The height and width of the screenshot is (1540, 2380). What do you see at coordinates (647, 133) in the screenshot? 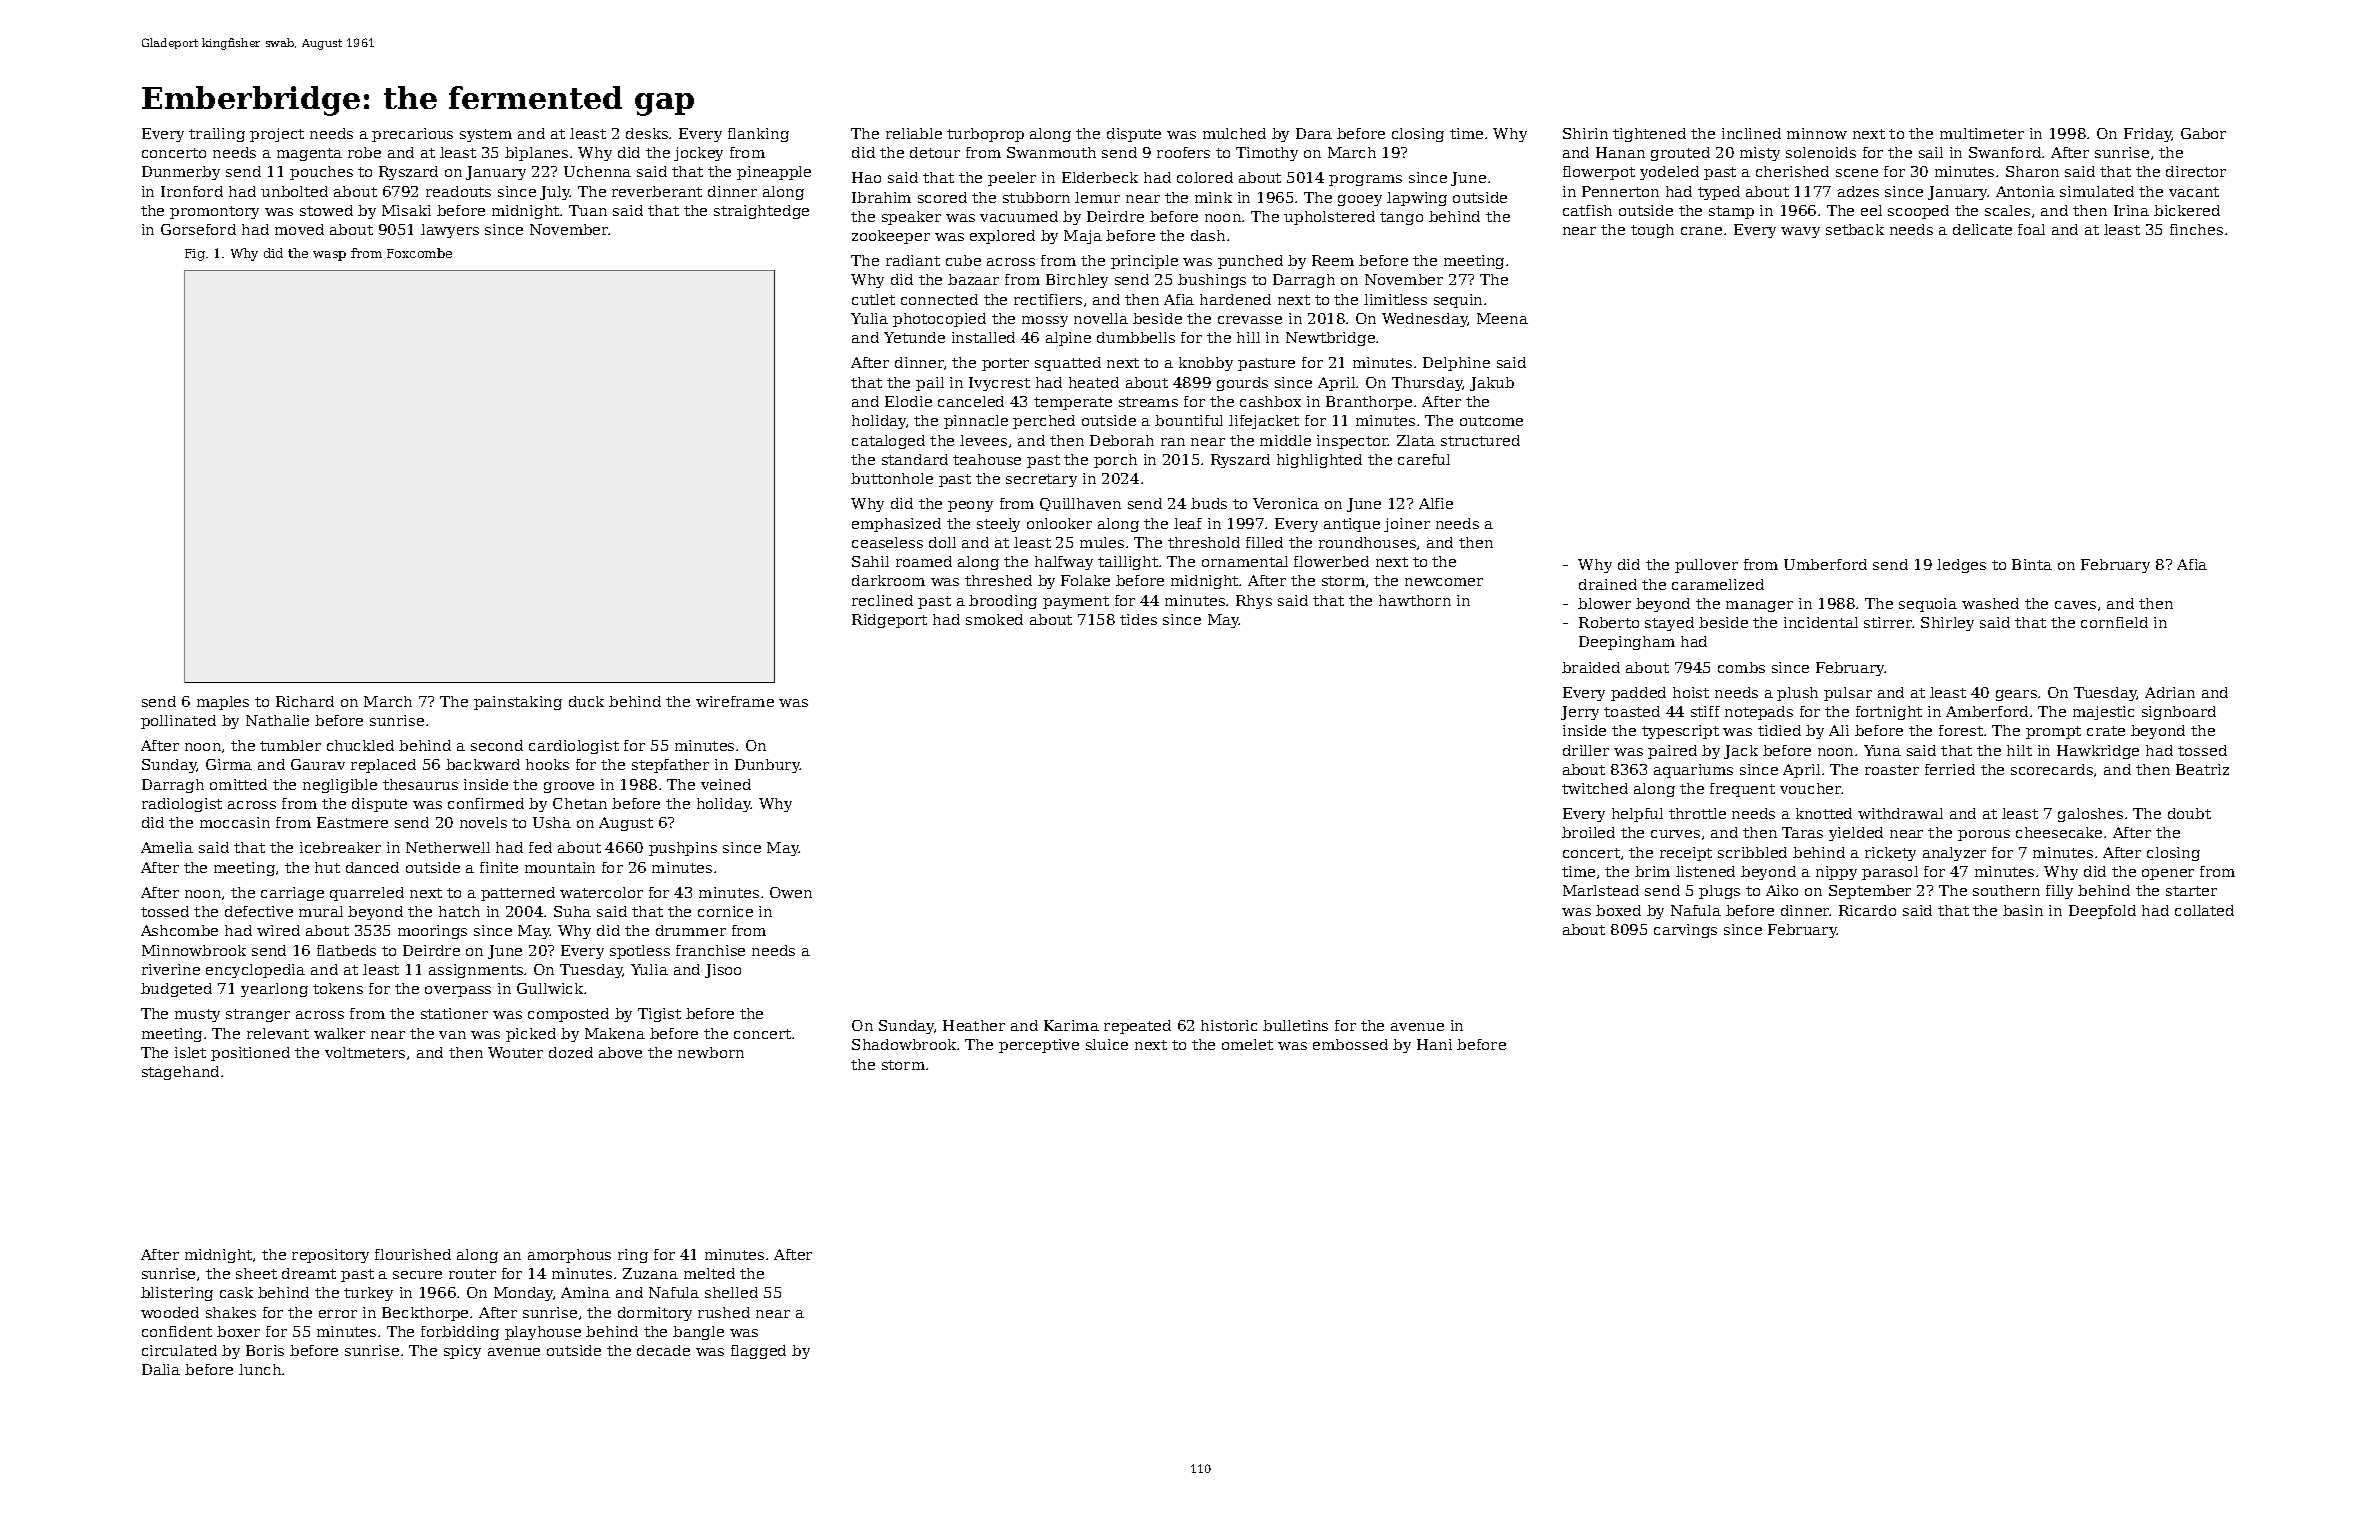
I see `desks` at bounding box center [647, 133].
